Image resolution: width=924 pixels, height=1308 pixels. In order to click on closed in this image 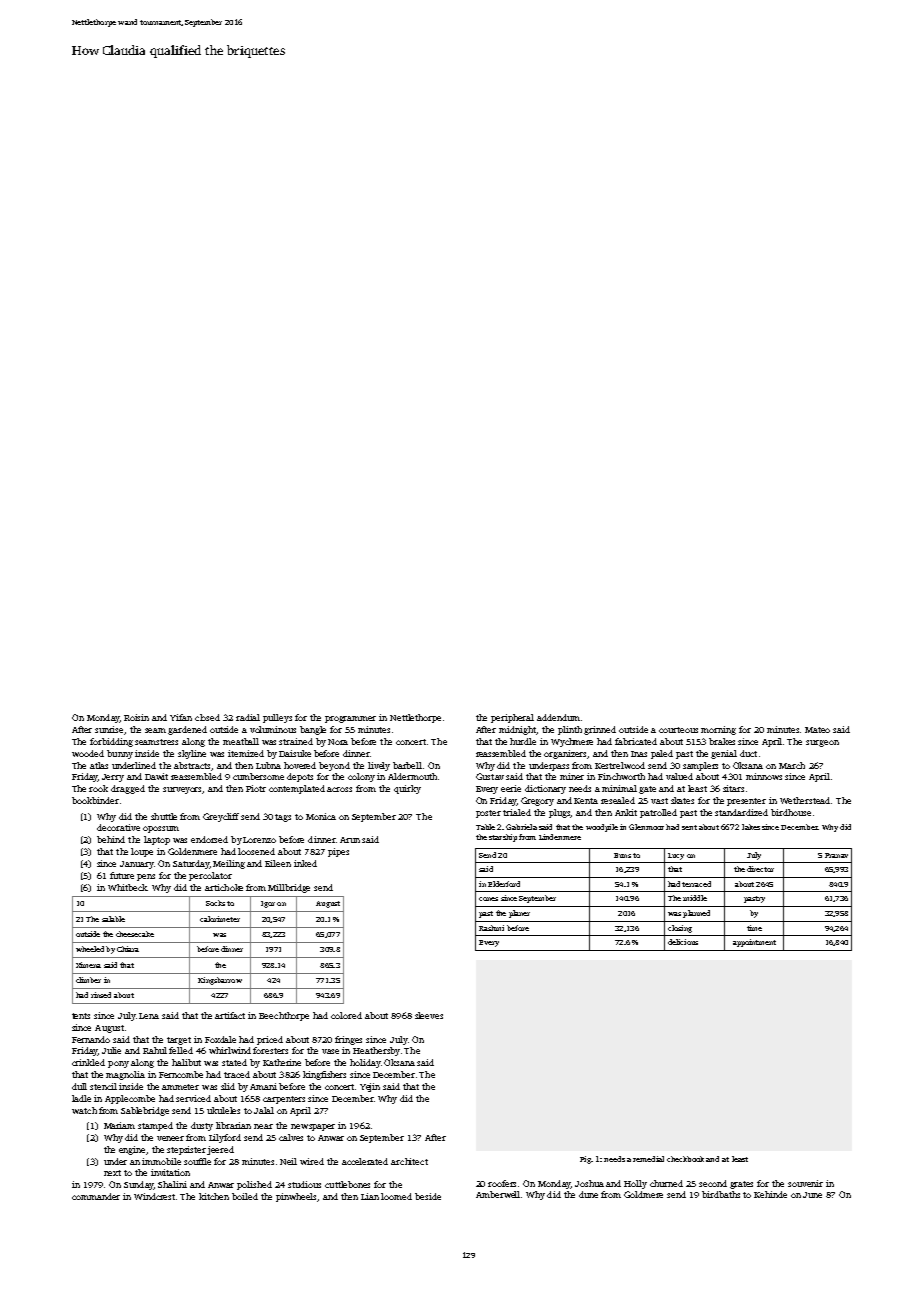, I will do `click(207, 717)`.
